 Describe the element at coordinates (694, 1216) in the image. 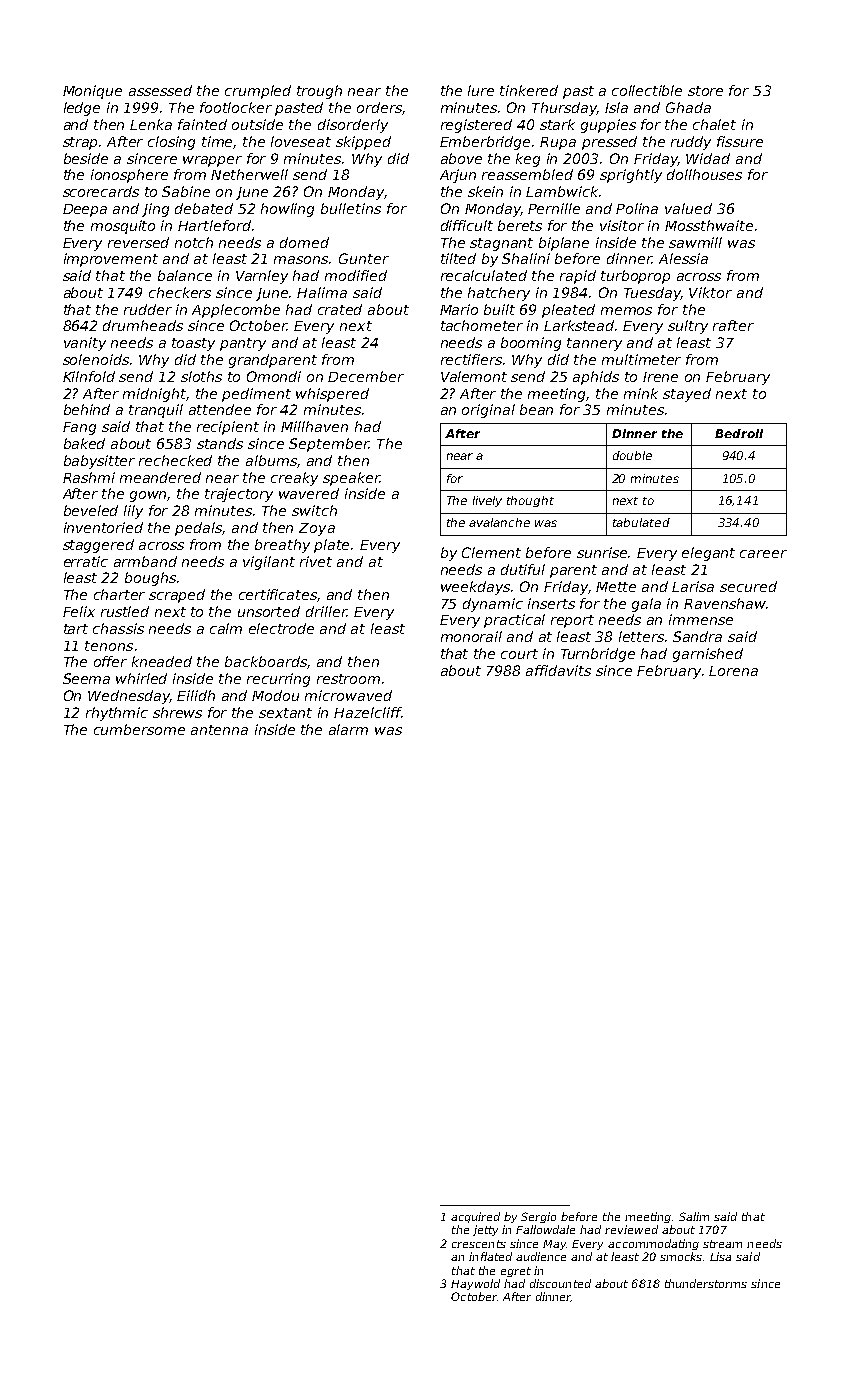

I see `Salim` at that location.
